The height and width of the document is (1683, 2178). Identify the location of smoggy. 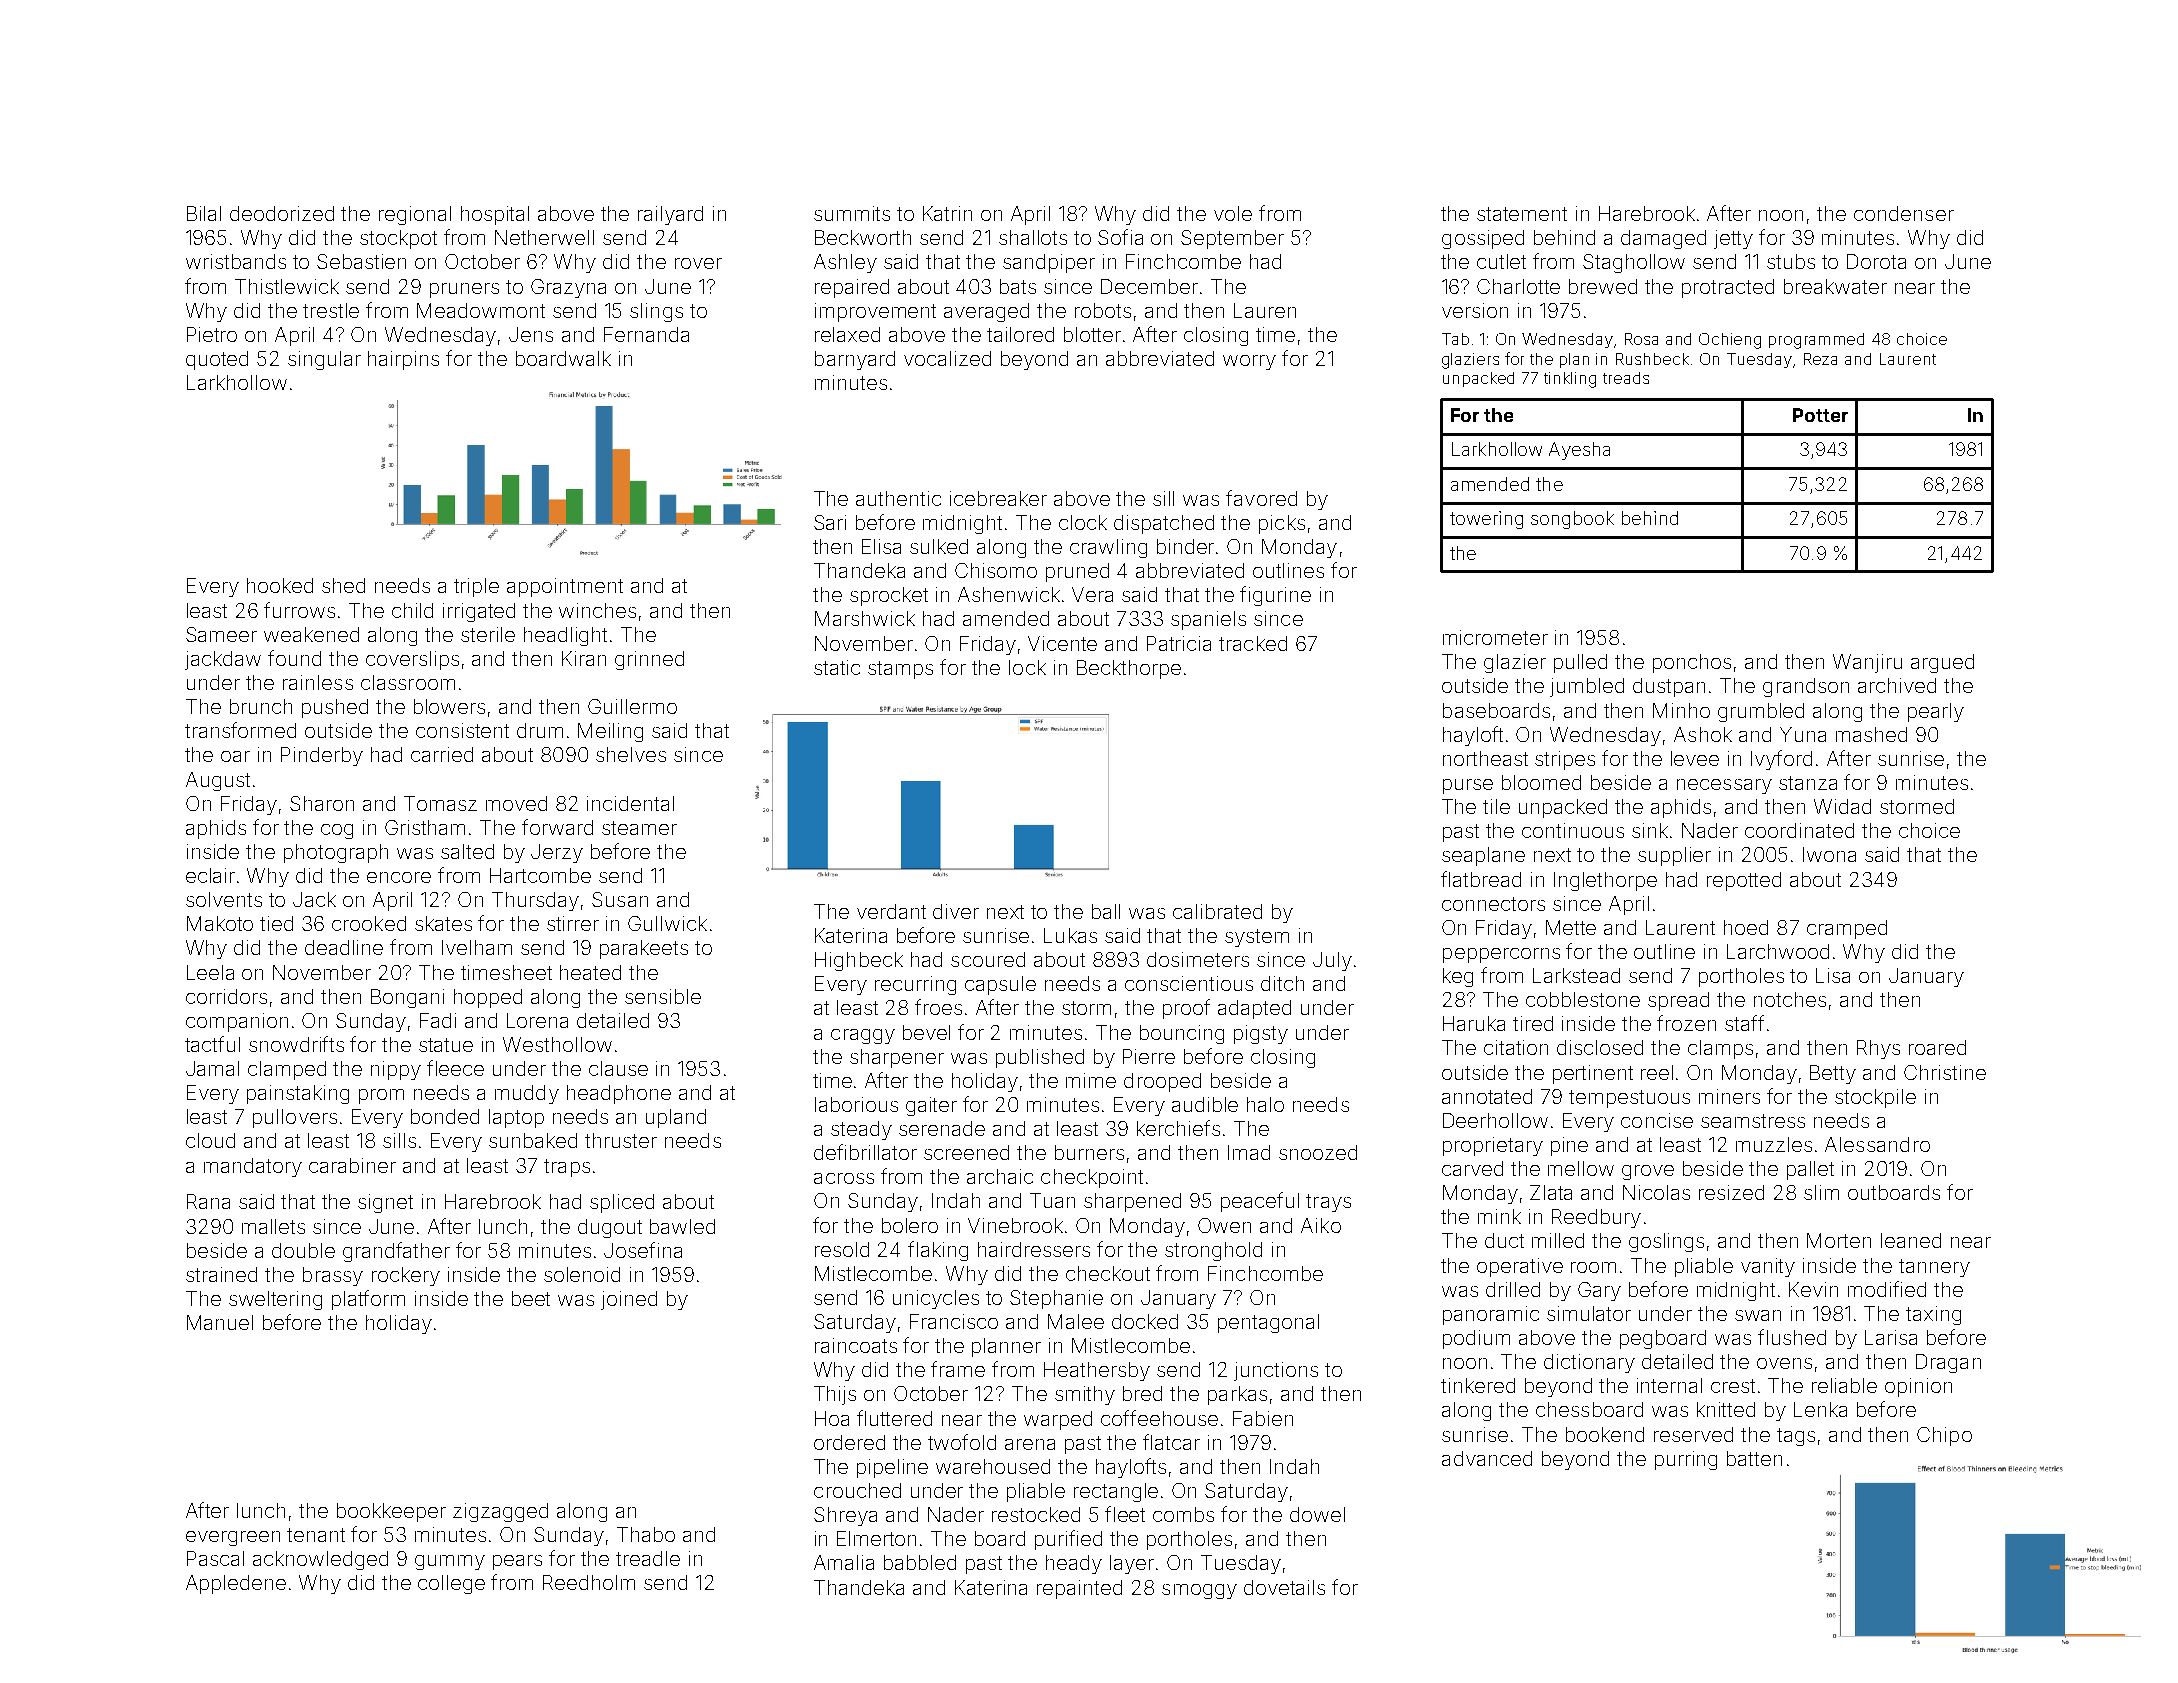
(1199, 1591).
